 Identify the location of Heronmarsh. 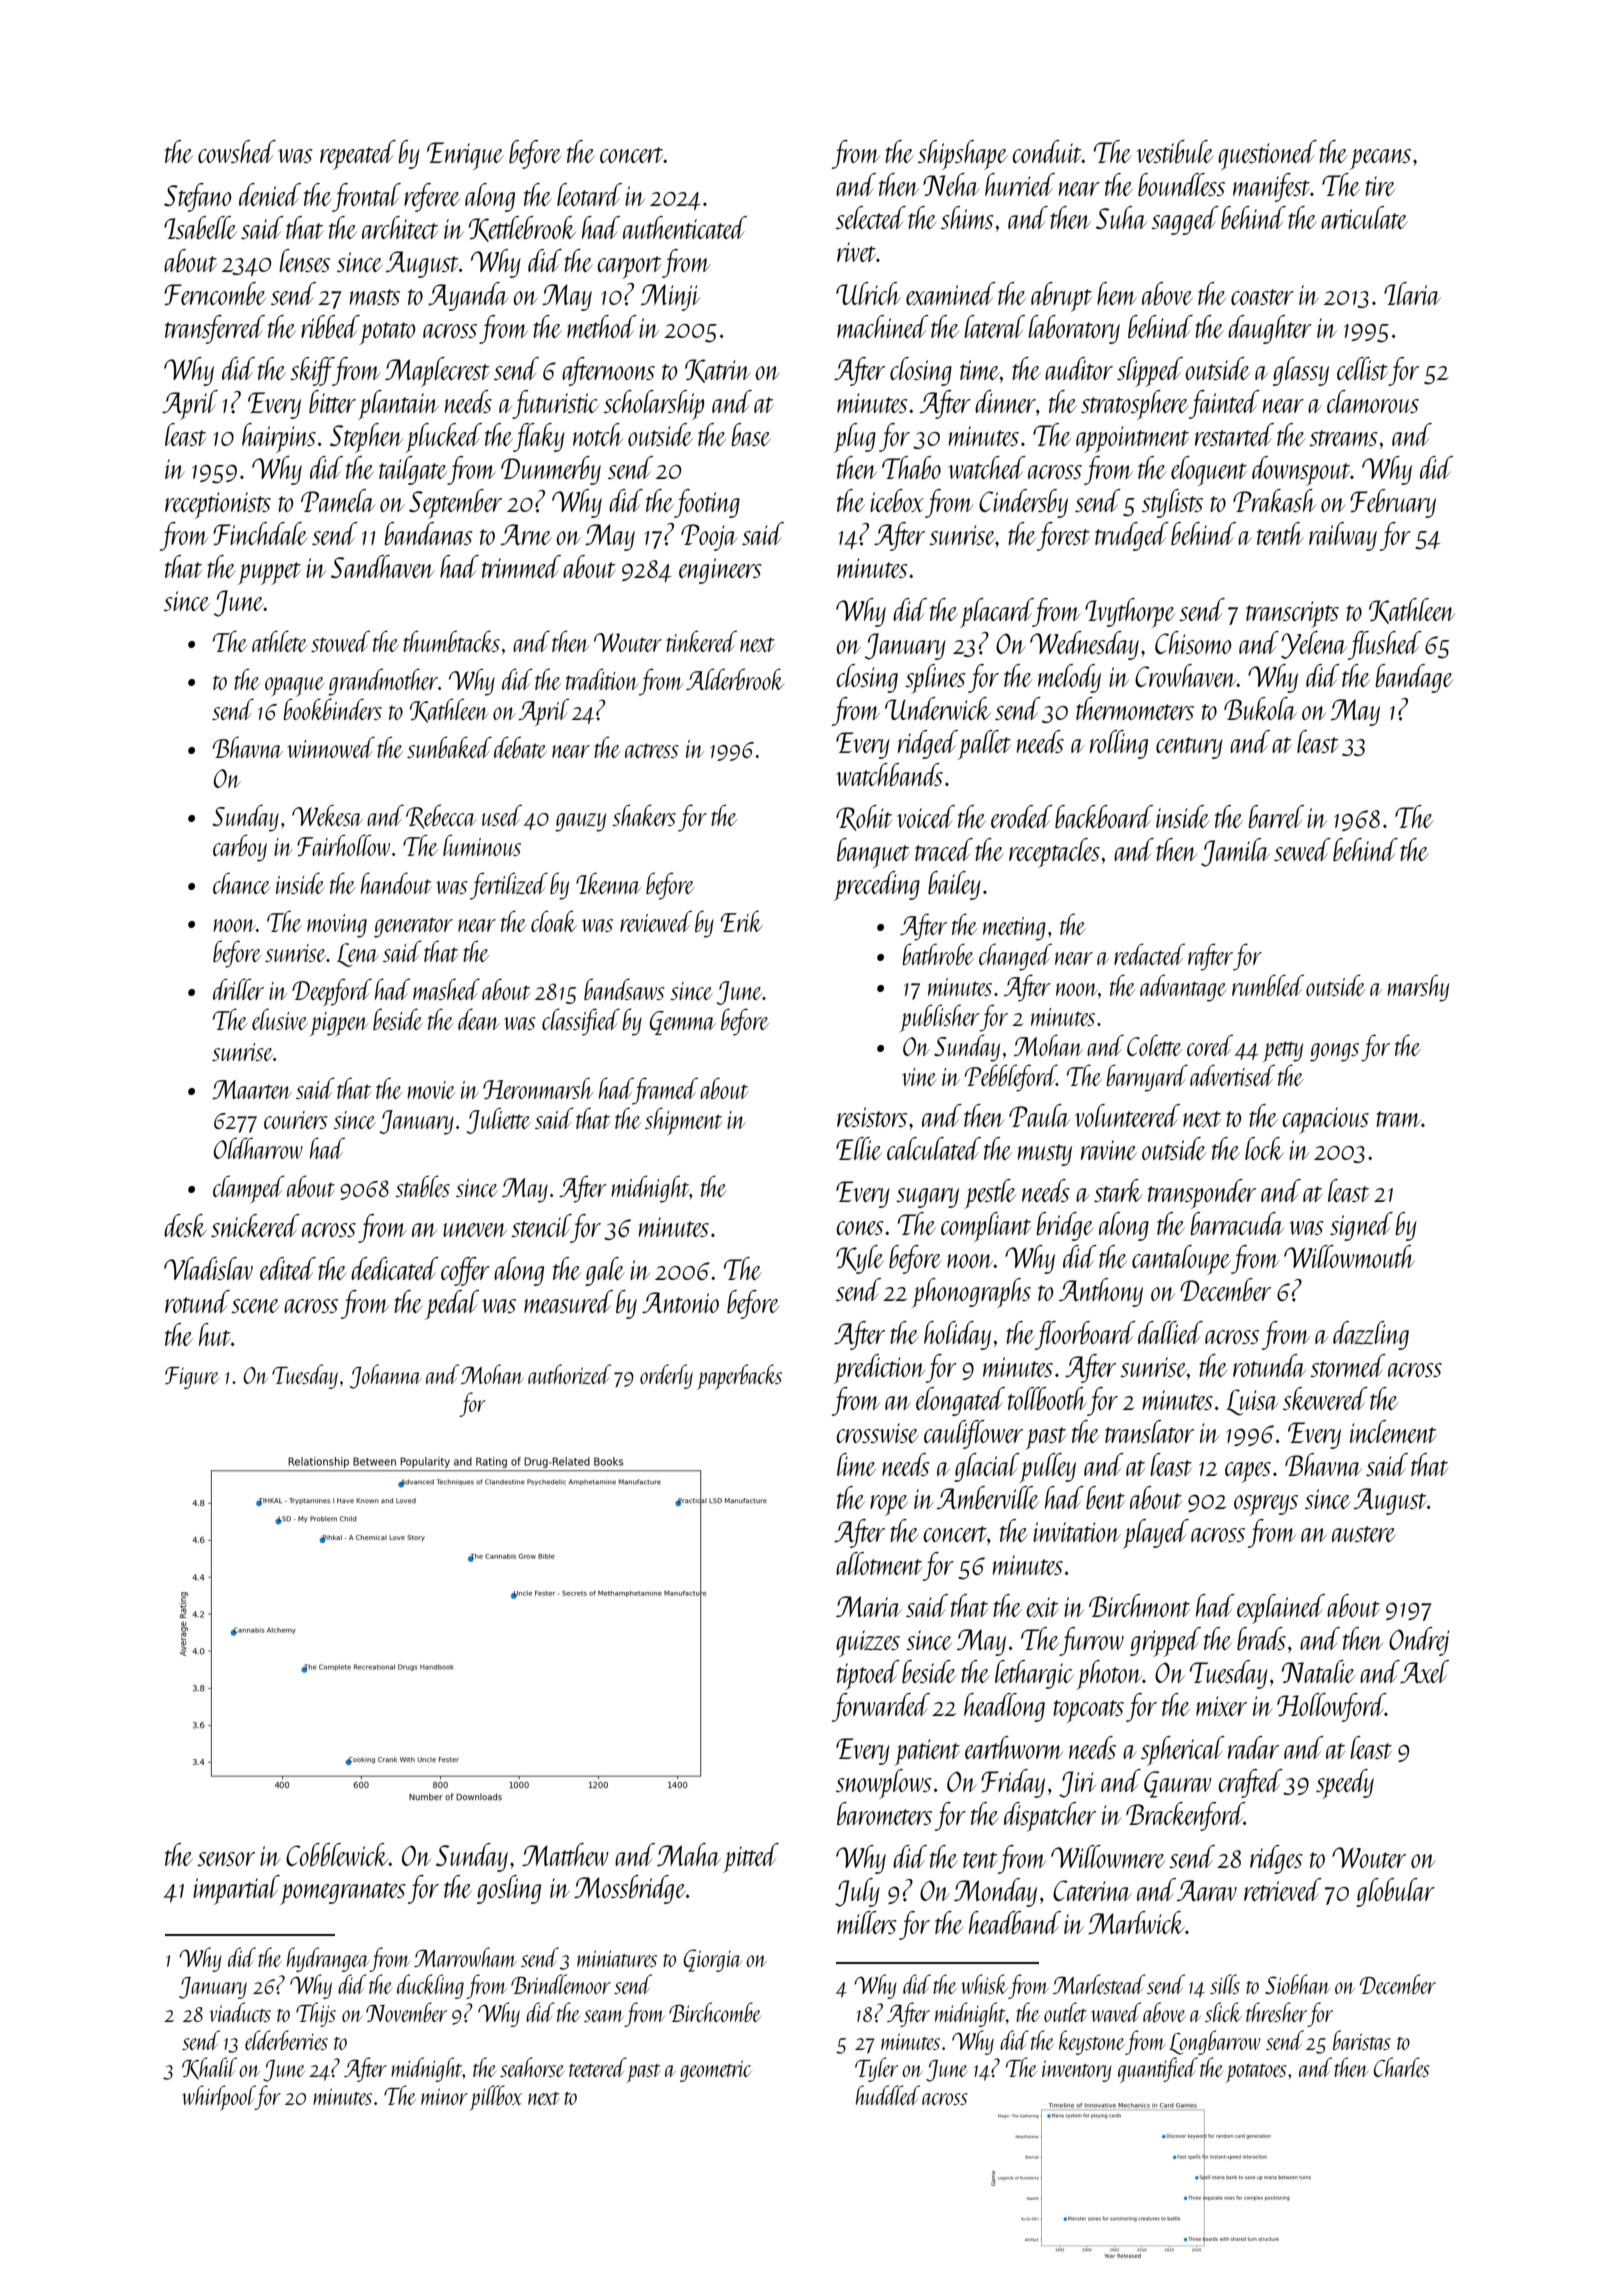
(538, 1088).
